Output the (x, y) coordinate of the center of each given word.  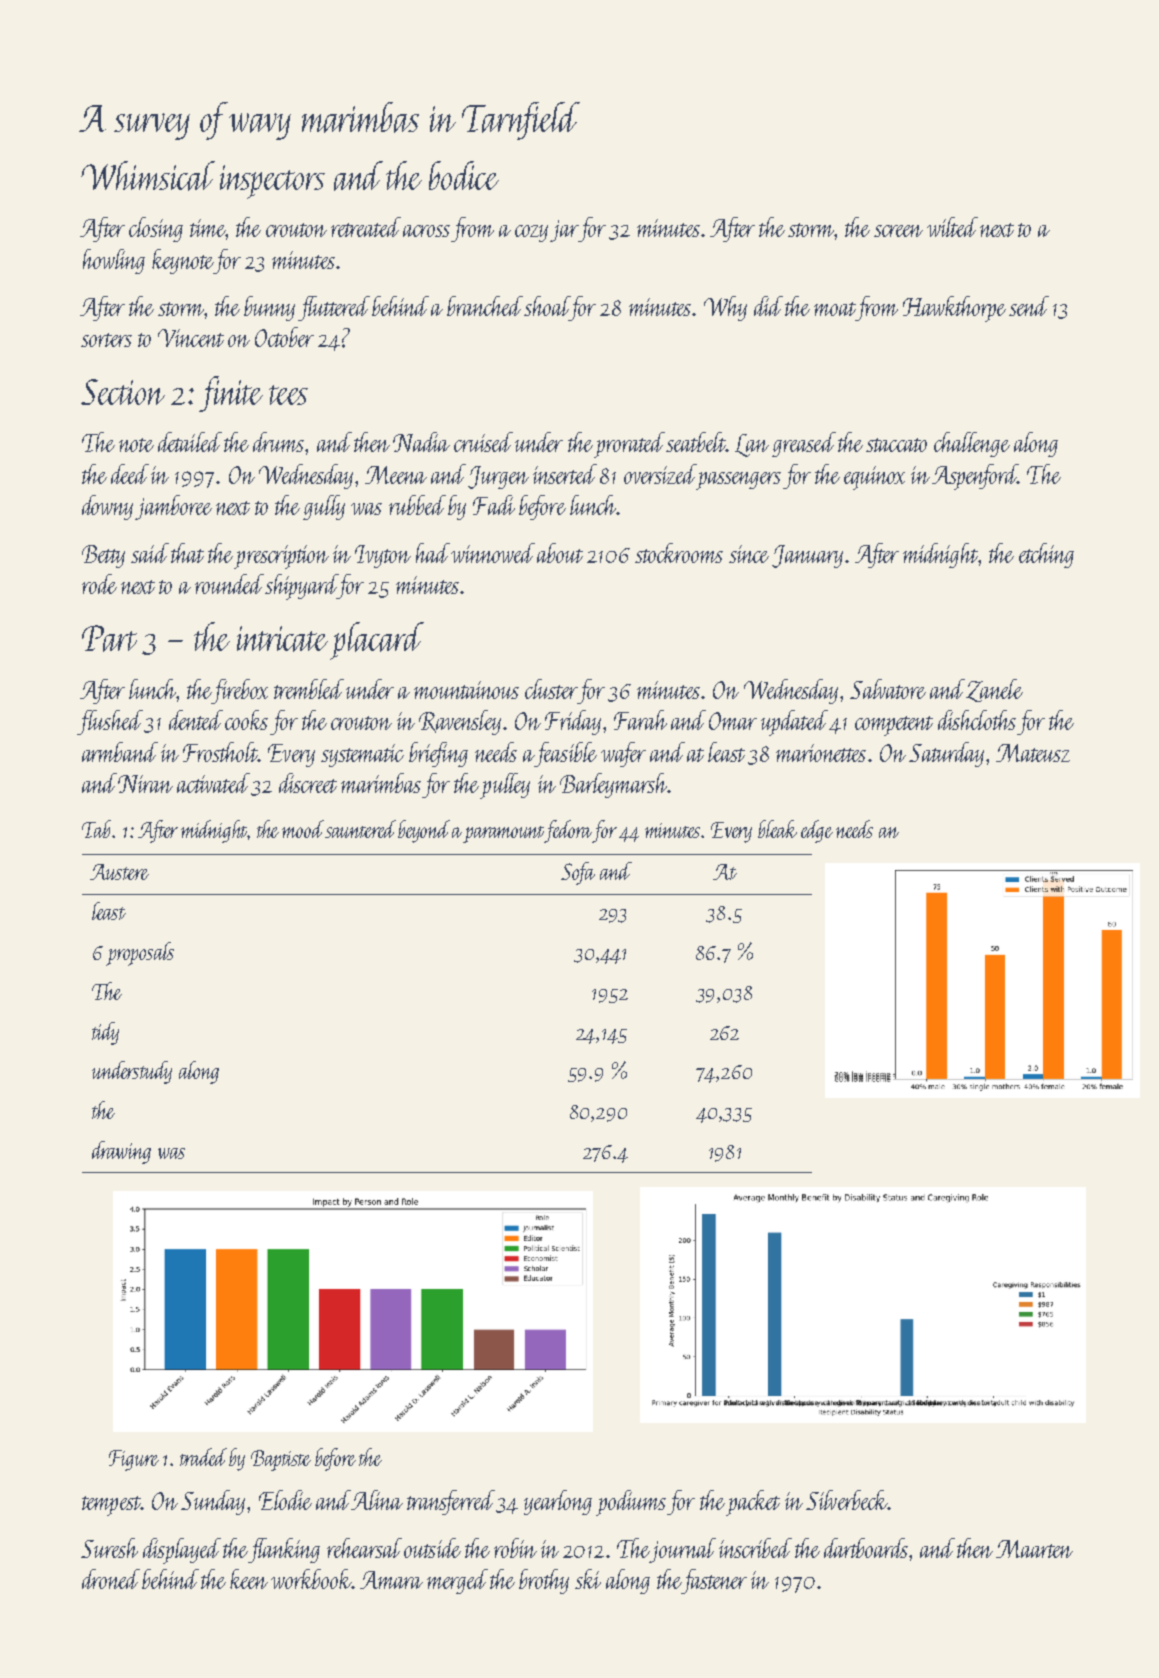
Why (725, 308)
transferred (451, 1502)
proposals (140, 954)
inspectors (272, 182)
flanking (284, 1550)
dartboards (866, 1548)
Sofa (578, 873)
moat (835, 309)
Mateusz (1033, 753)
